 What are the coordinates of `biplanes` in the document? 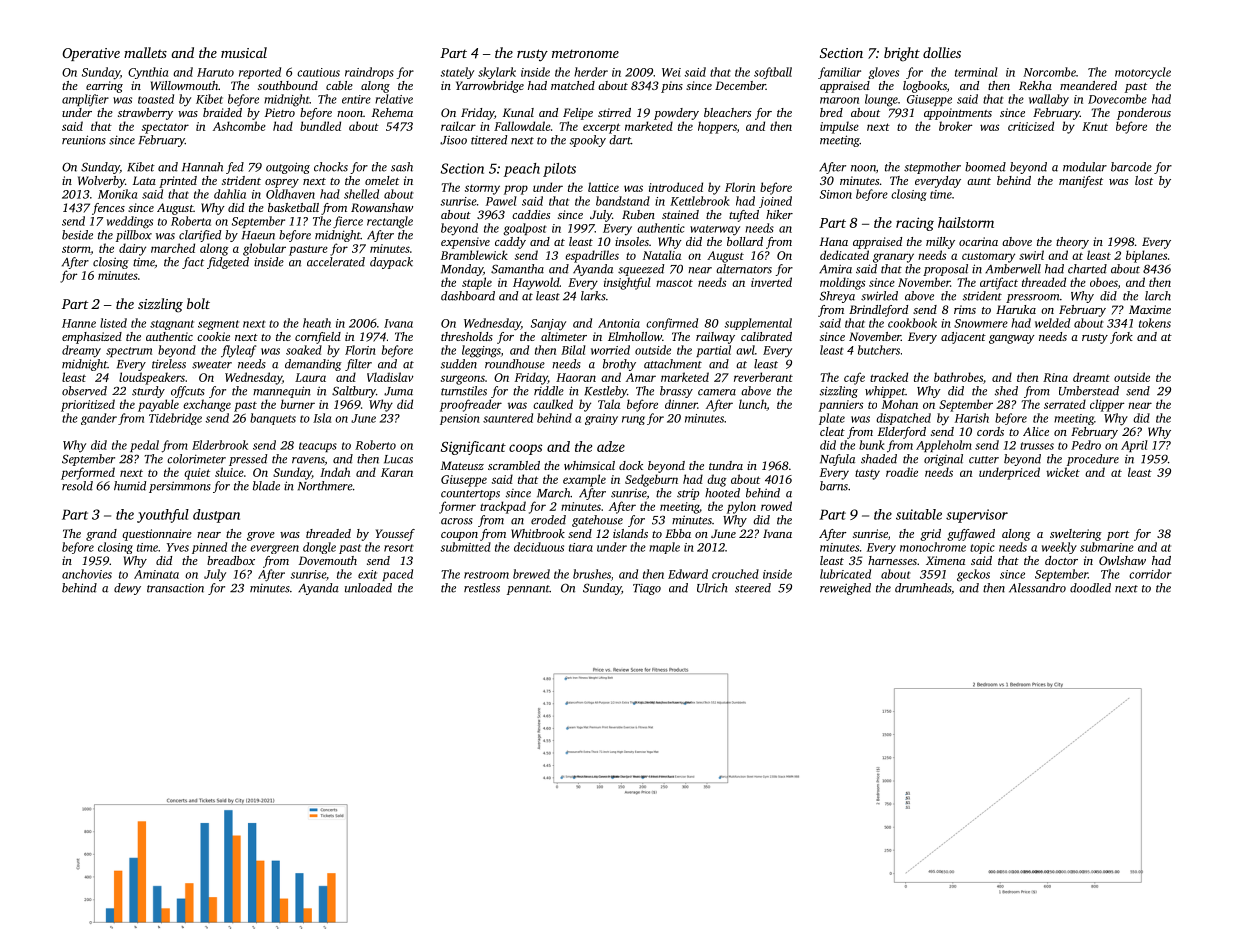 It's located at (1146, 256).
